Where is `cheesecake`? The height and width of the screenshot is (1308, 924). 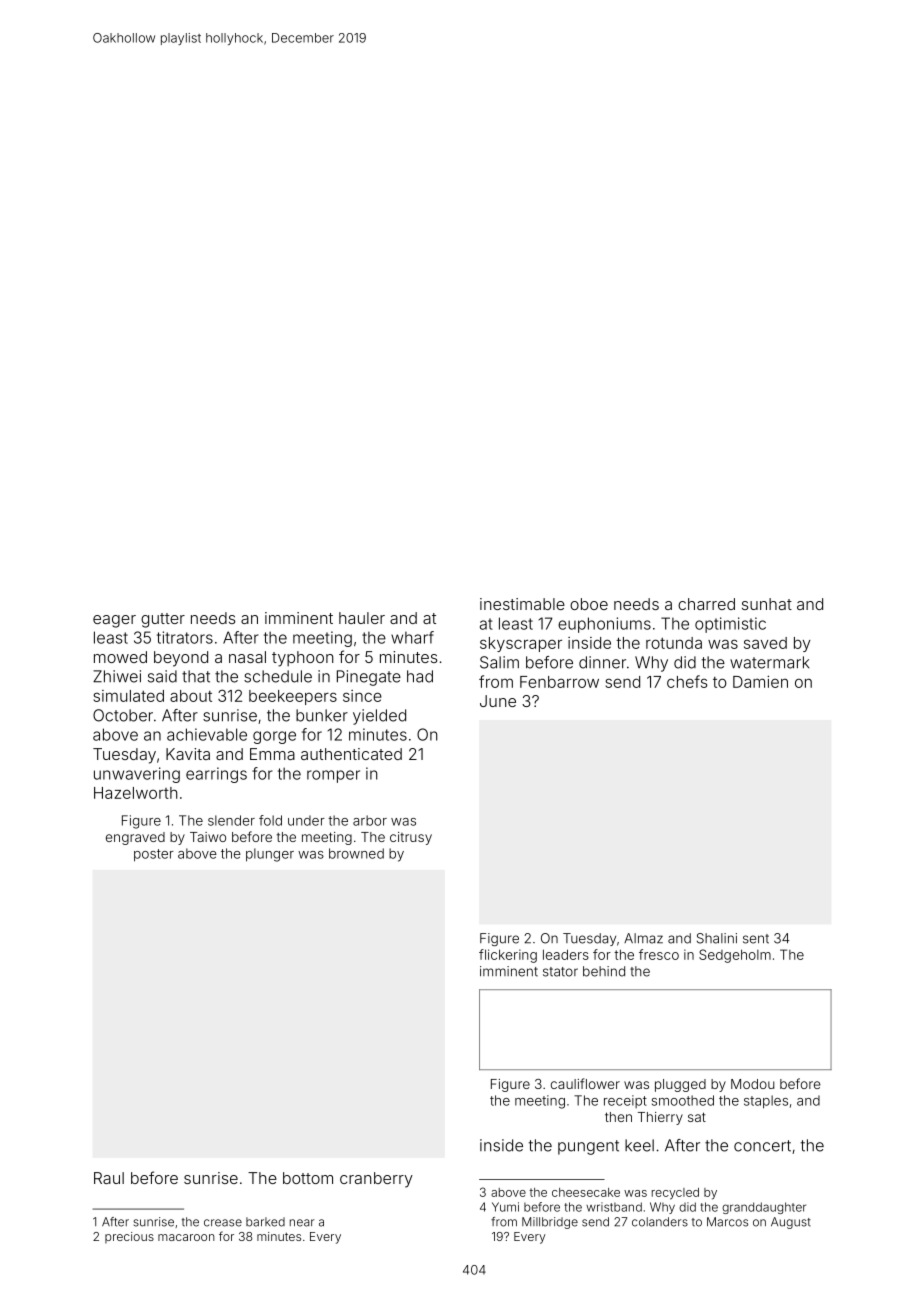
cheesecake is located at coordinates (586, 1192).
